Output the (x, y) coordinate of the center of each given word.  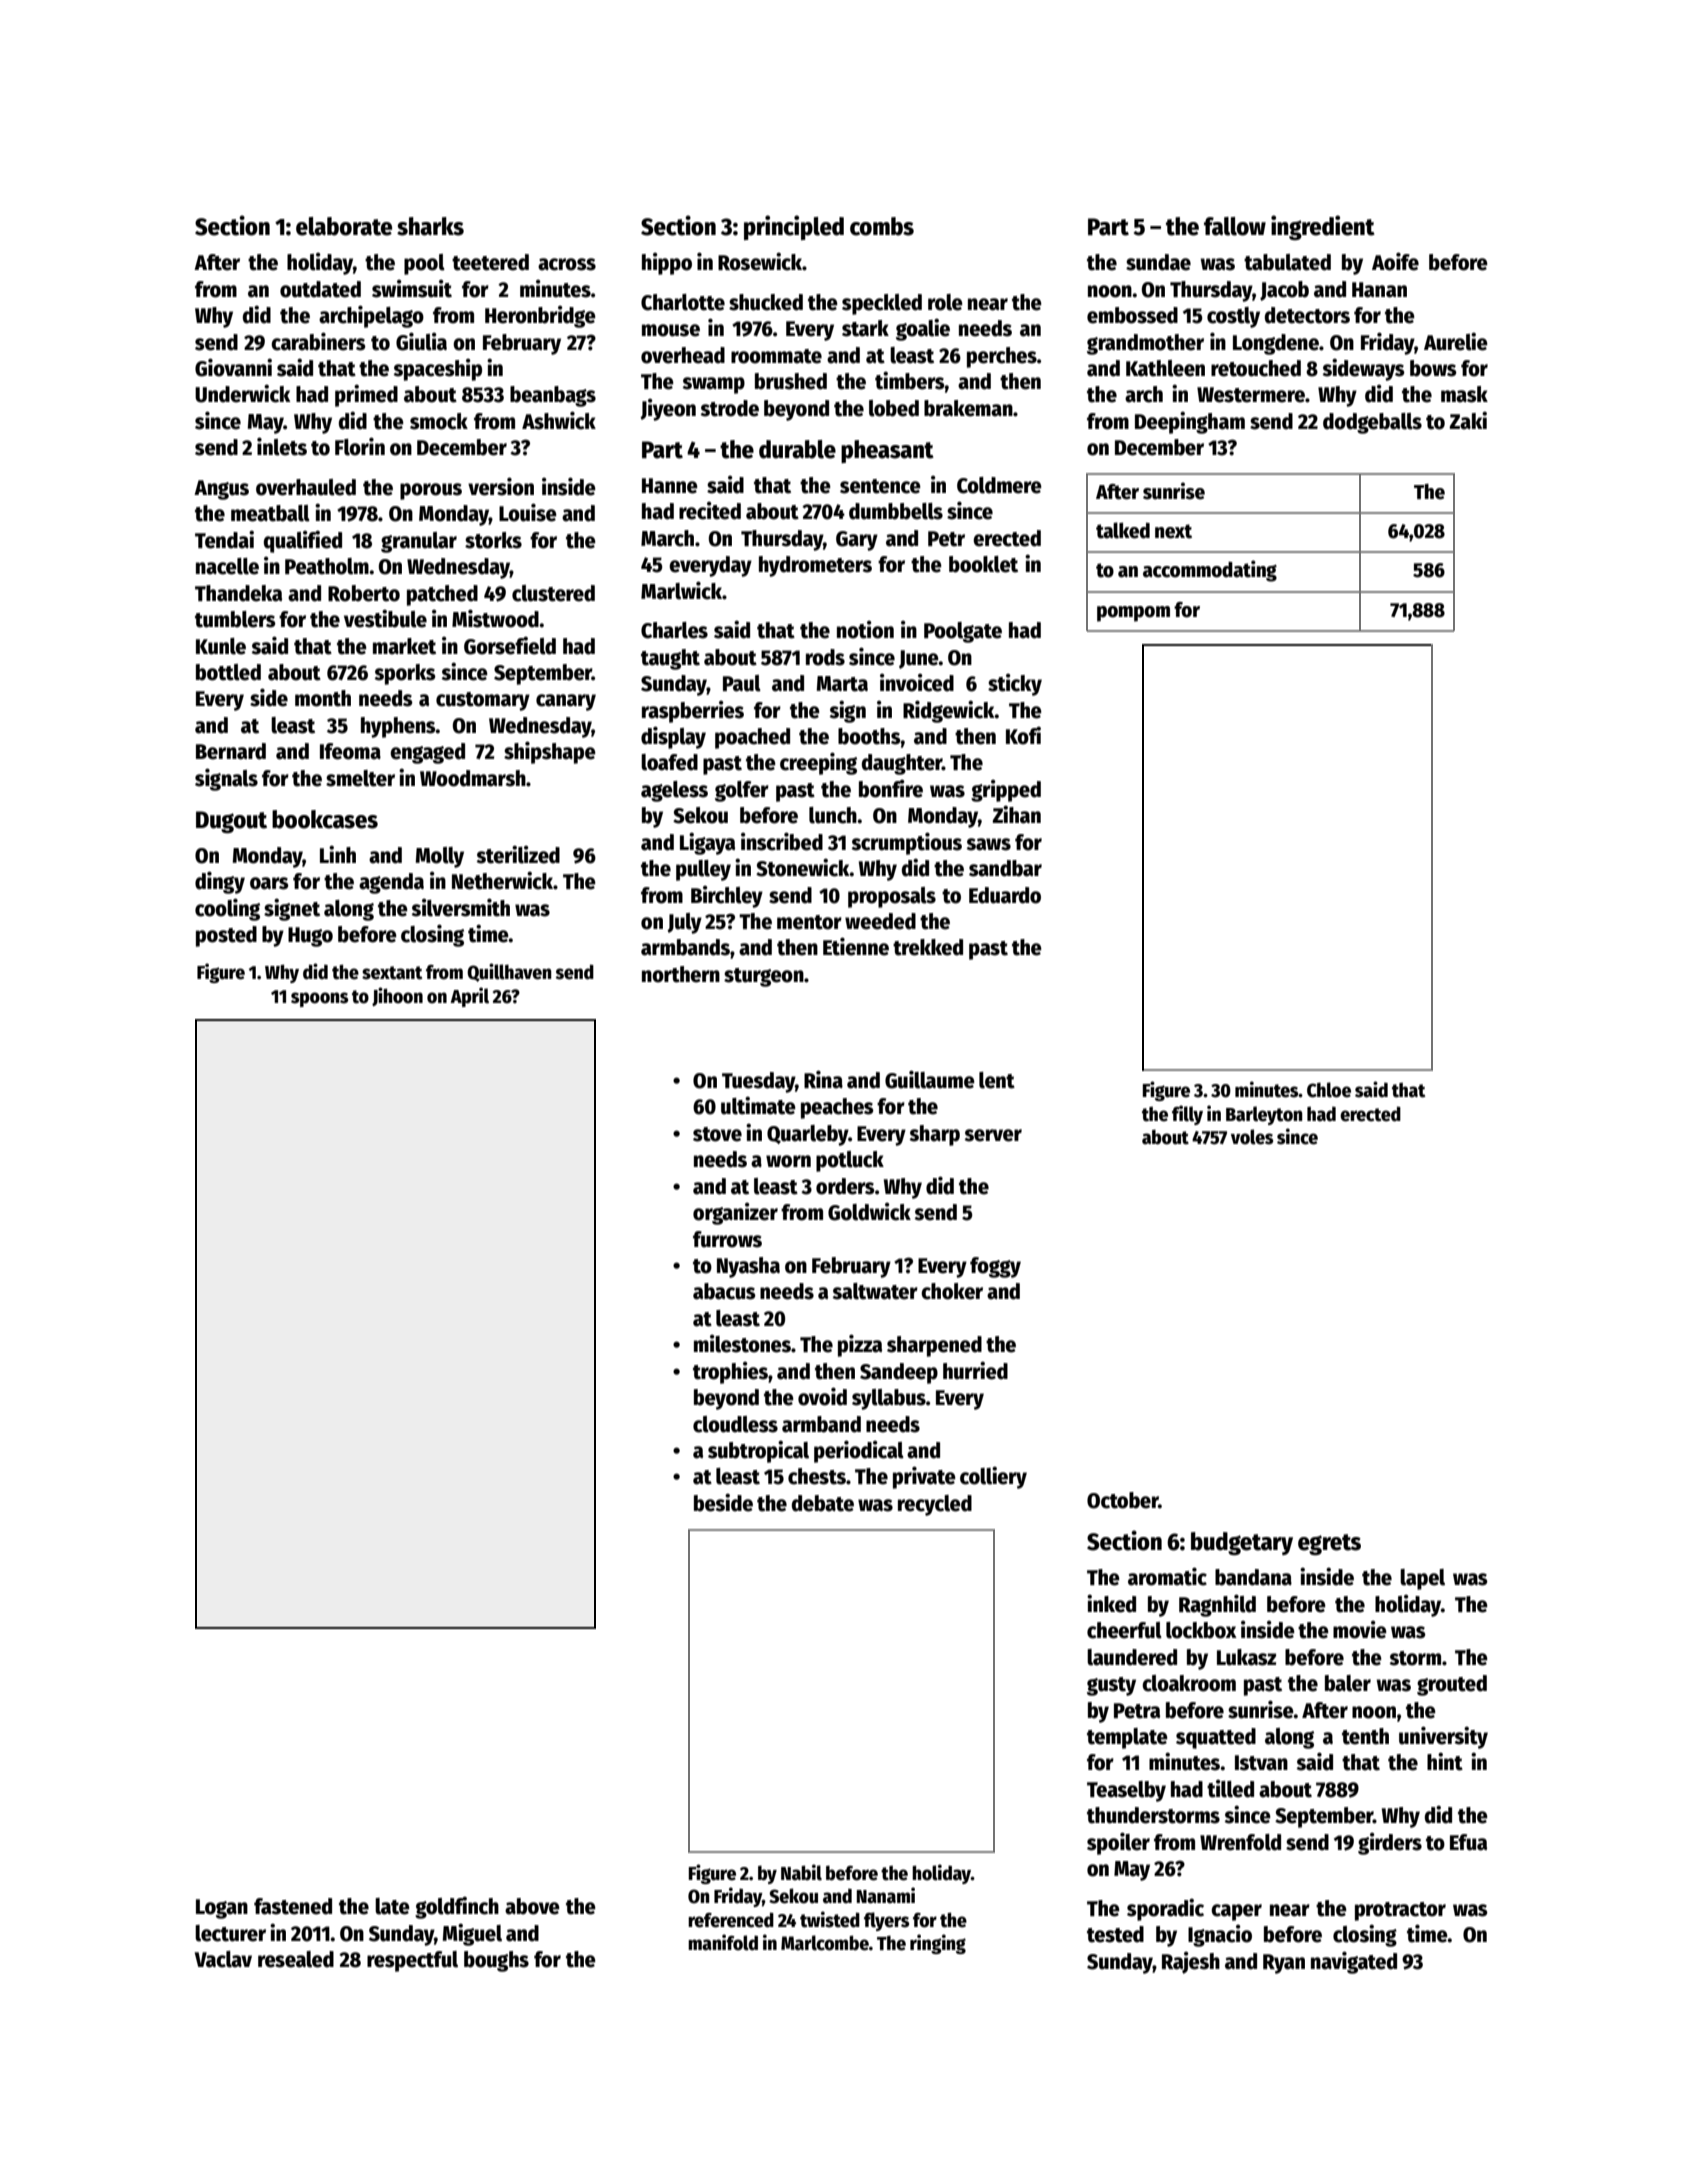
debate (823, 1503)
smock (439, 421)
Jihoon (397, 996)
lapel (1422, 1579)
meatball (270, 513)
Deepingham (1190, 422)
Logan (222, 1909)
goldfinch (457, 1907)
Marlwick (681, 590)
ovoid (822, 1396)
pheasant (887, 451)
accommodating (1210, 571)
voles (1252, 1137)
